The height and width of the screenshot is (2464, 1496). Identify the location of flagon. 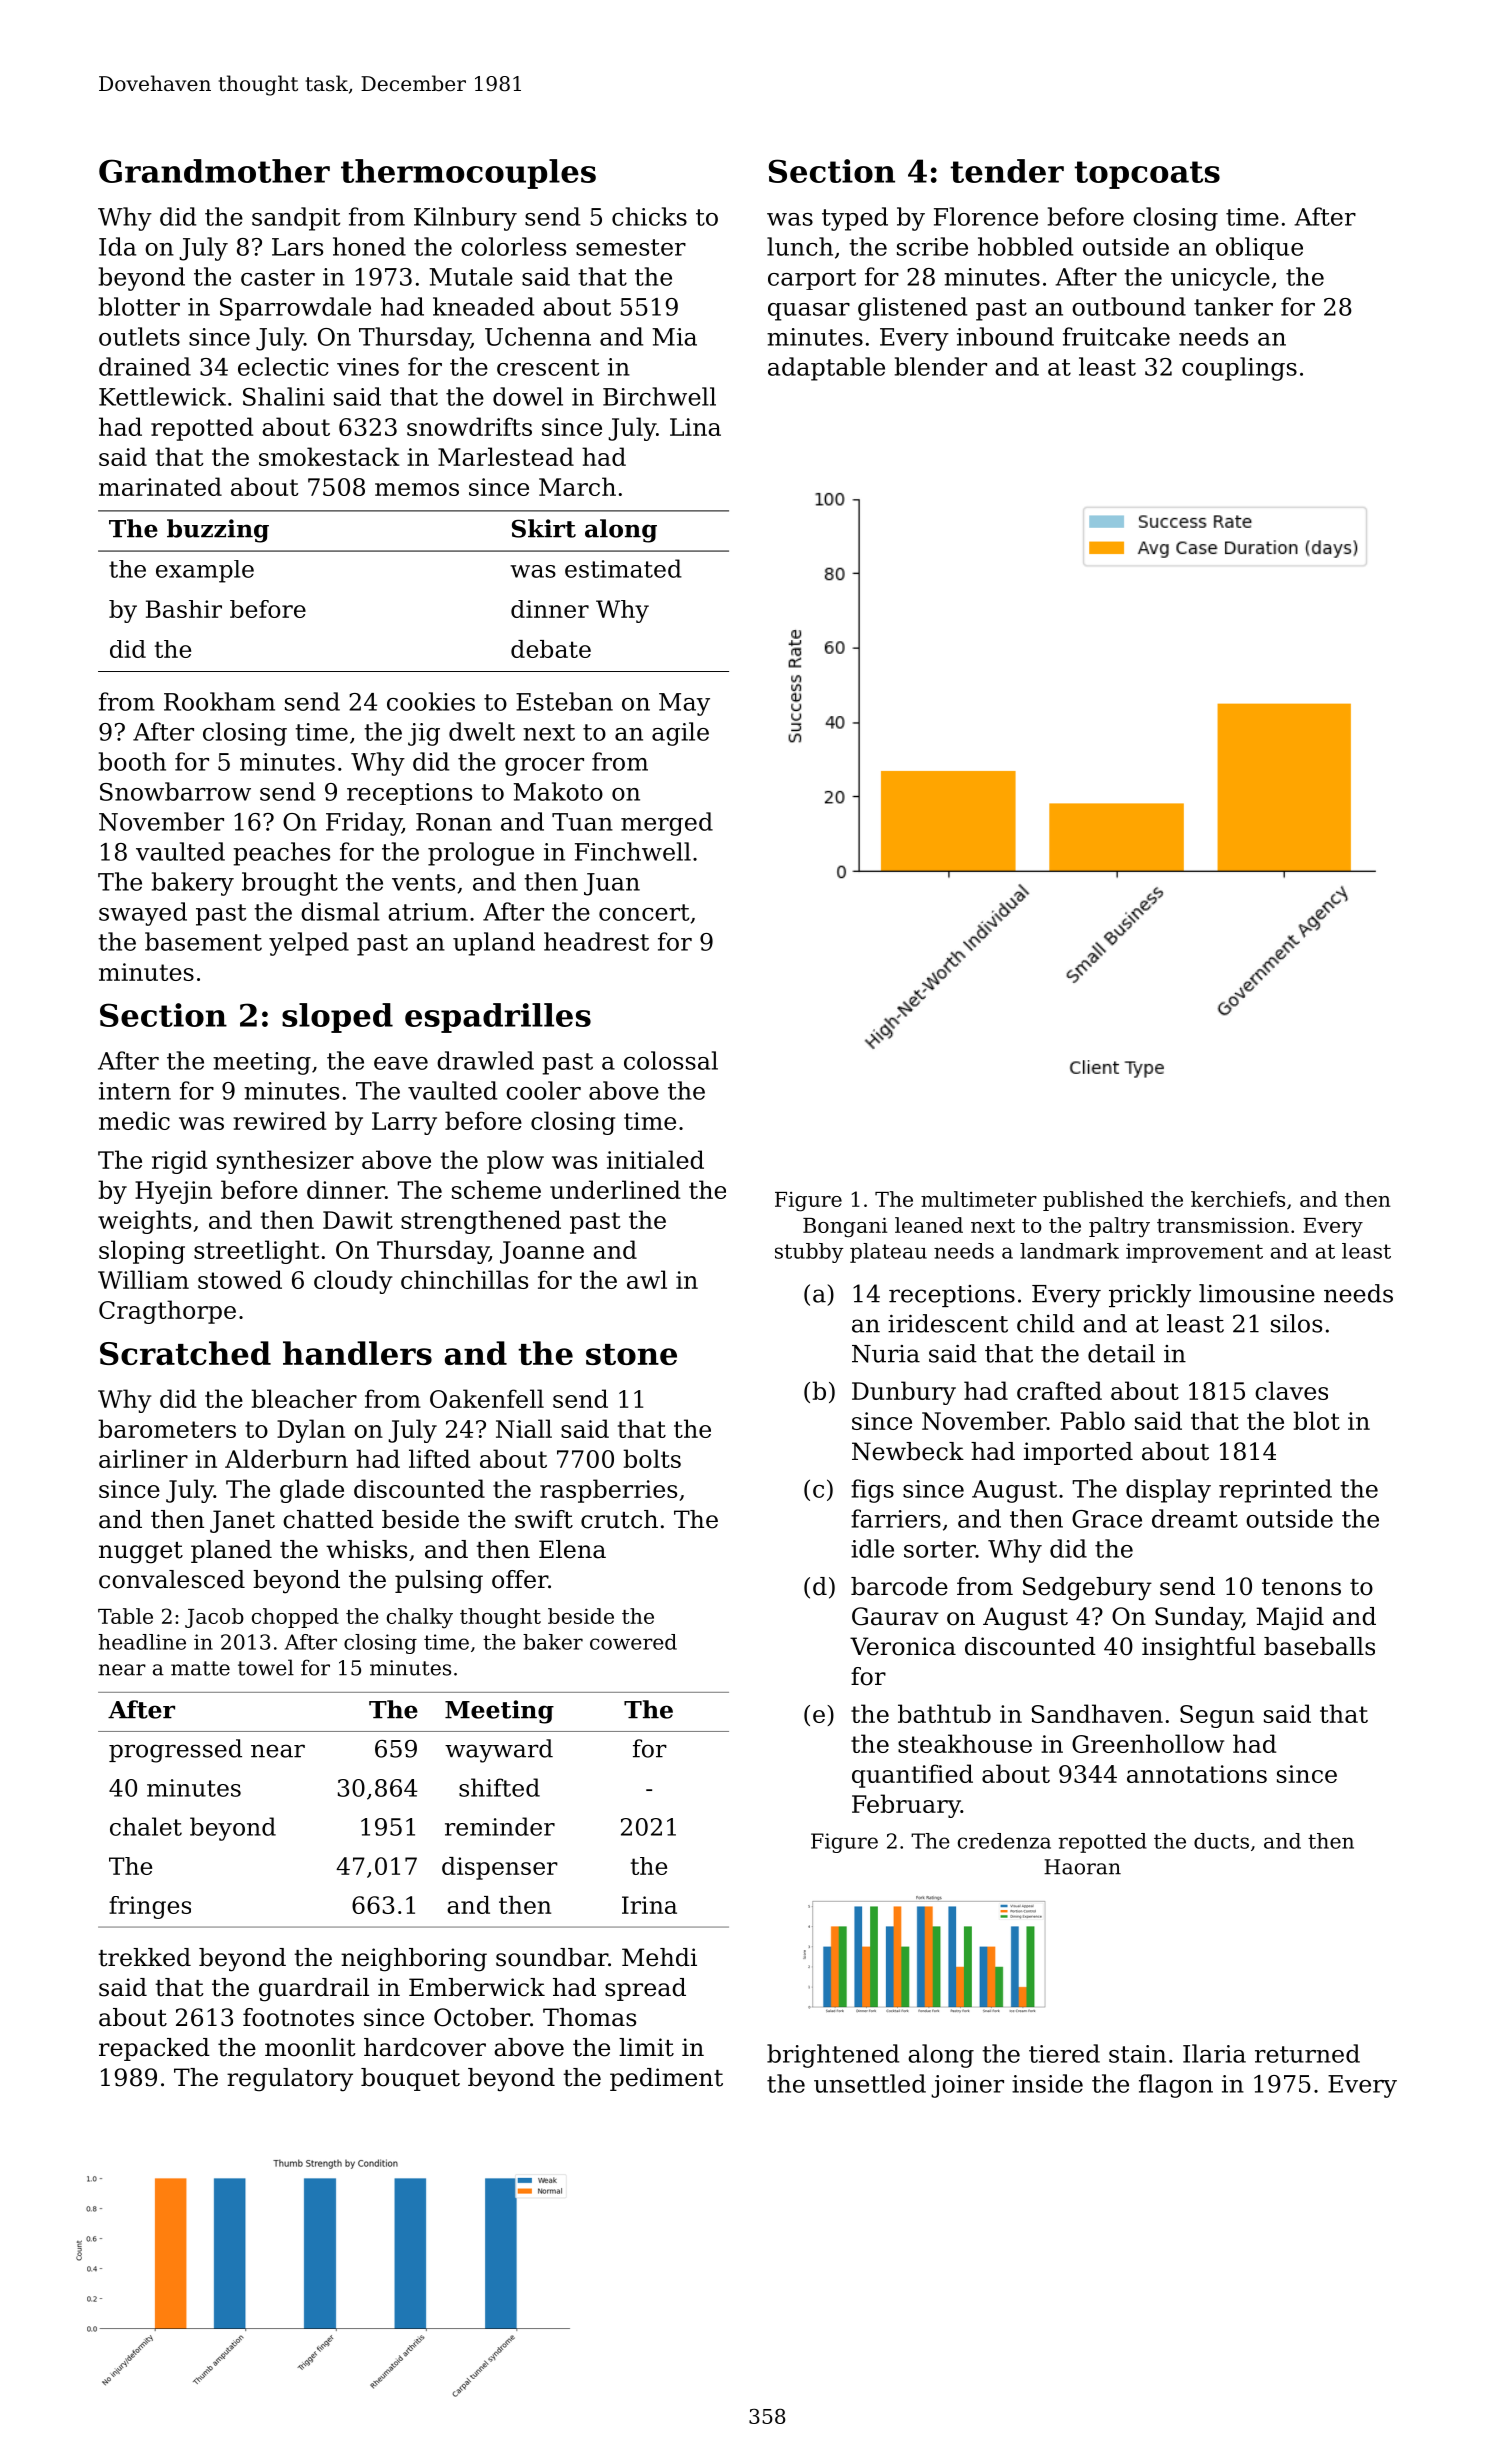
(1176, 2086).
